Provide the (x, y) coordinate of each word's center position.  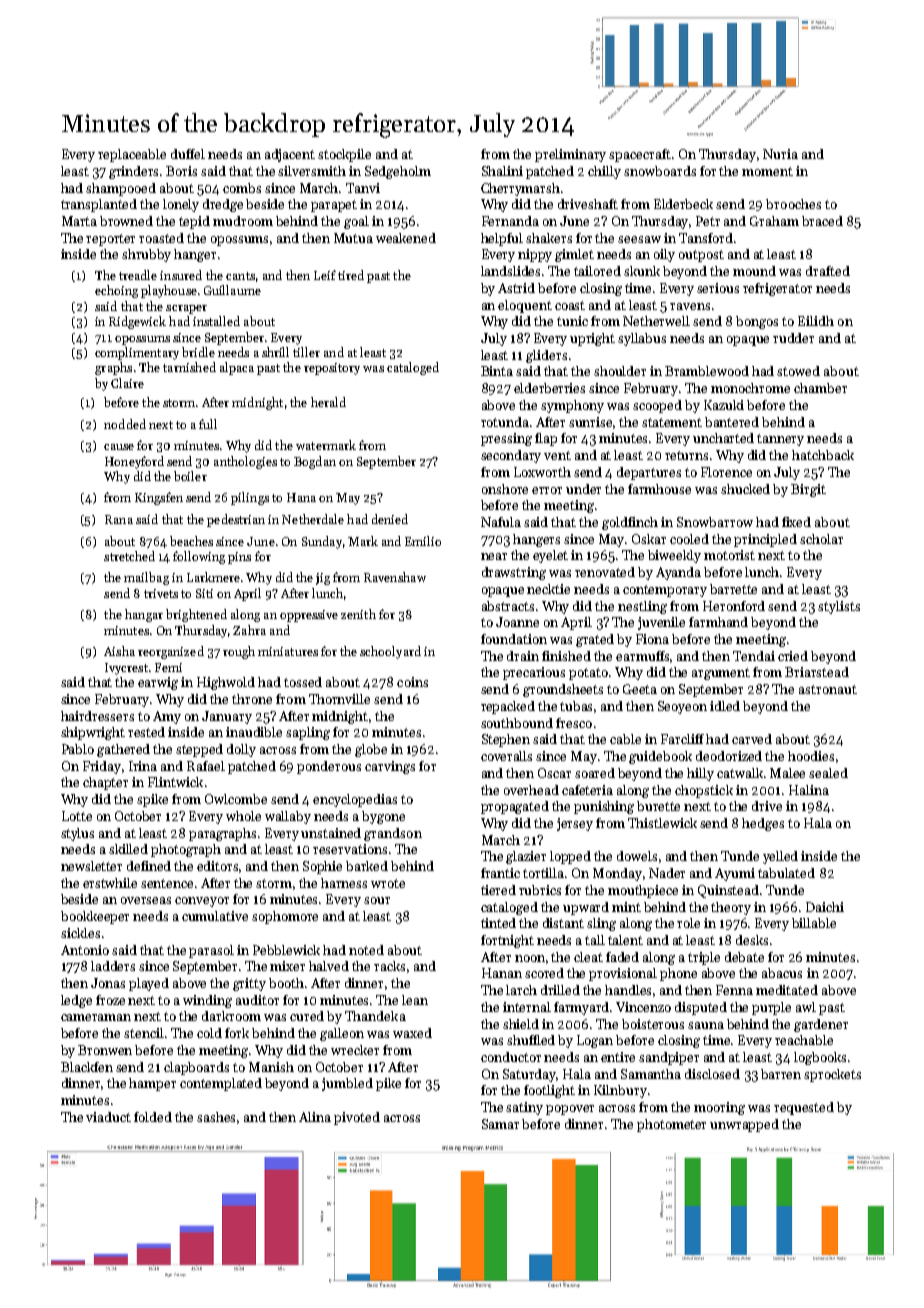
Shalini (502, 171)
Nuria (780, 154)
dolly (241, 750)
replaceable (132, 155)
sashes (216, 1117)
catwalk (740, 773)
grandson (393, 834)
